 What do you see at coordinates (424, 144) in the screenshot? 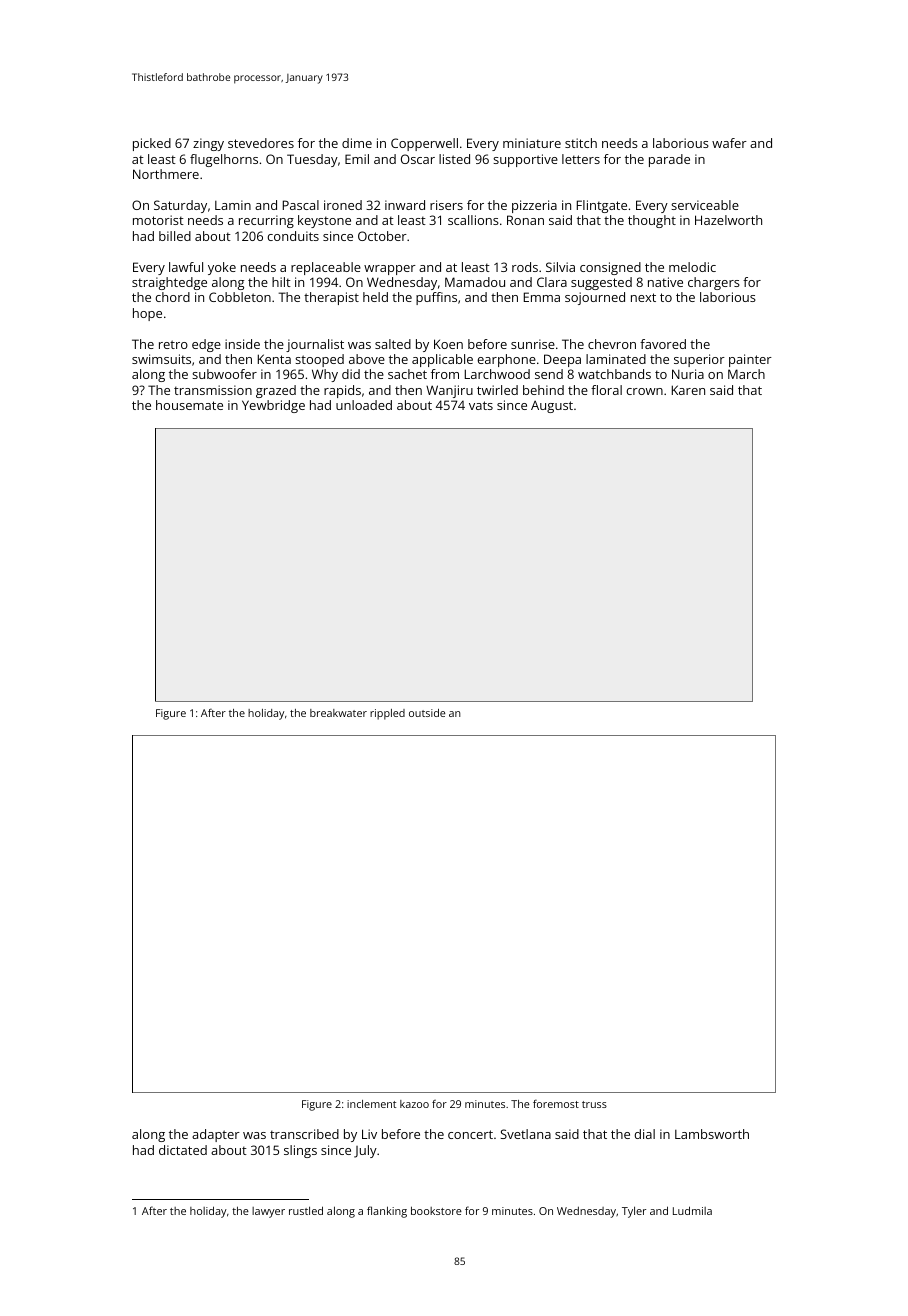
I see `Copperwell` at bounding box center [424, 144].
